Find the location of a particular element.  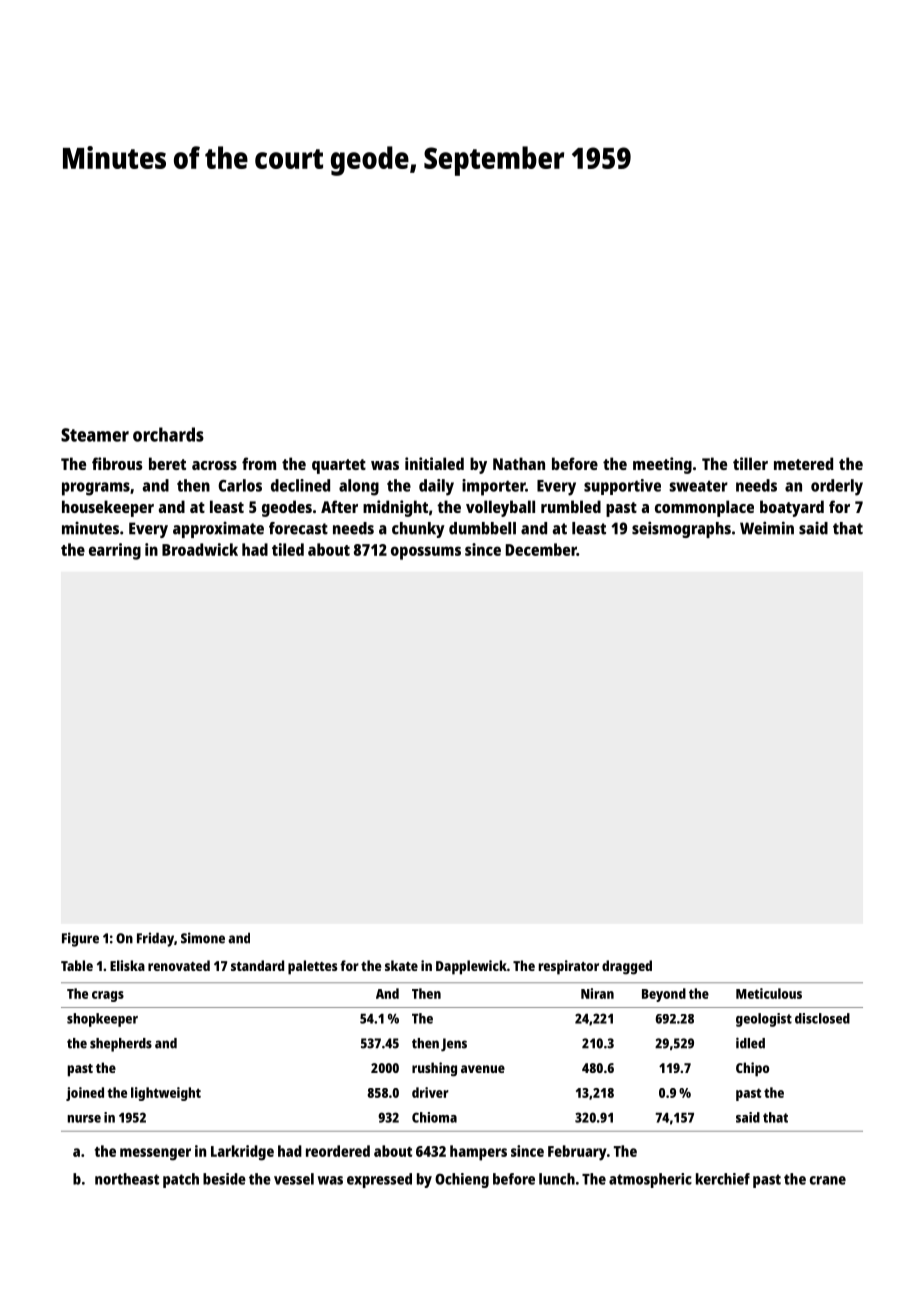

orchards is located at coordinates (168, 434).
